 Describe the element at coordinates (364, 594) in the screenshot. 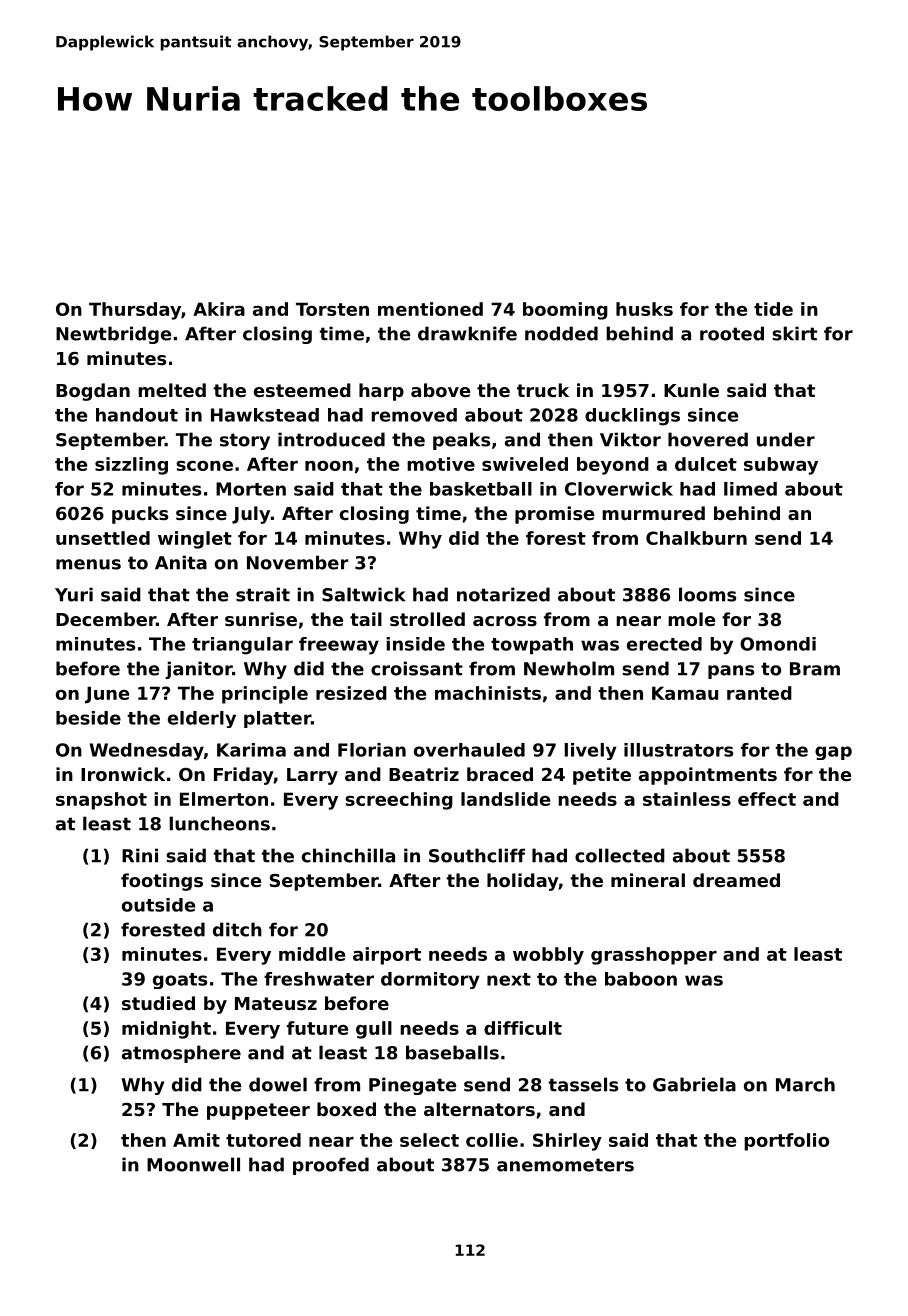

I see `Saltwick` at that location.
